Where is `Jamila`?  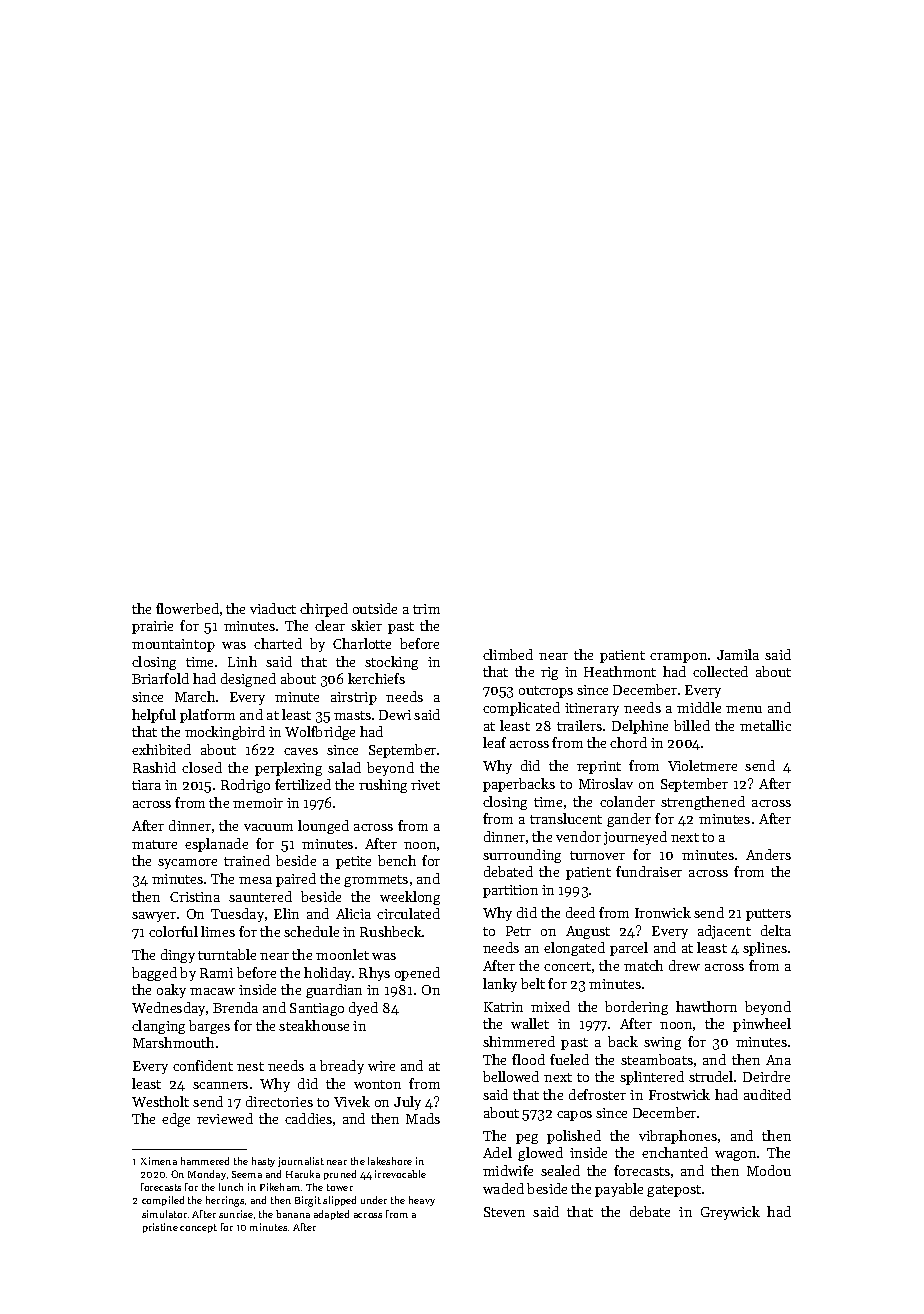 Jamila is located at coordinates (738, 654).
